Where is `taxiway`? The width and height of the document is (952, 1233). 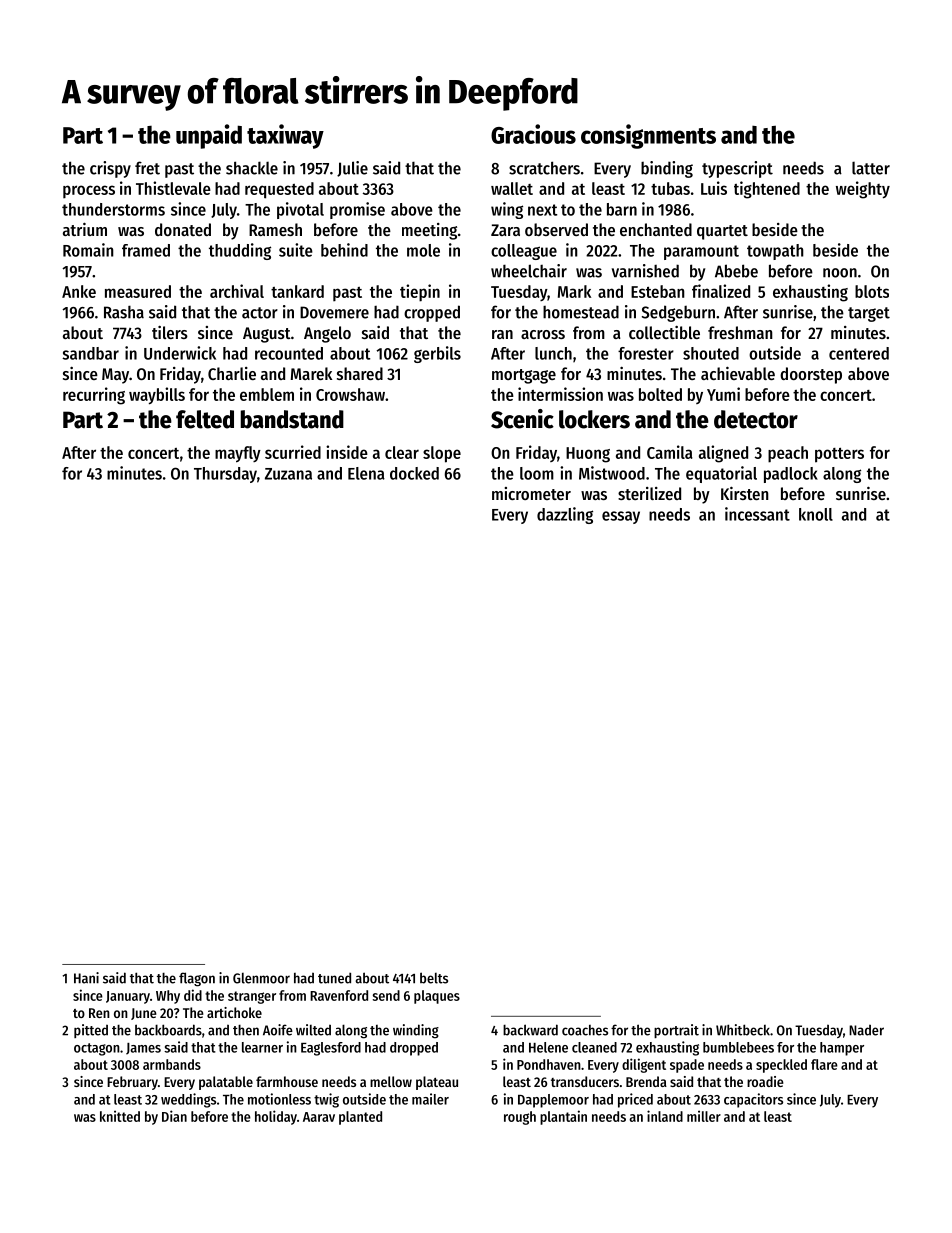
taxiway is located at coordinates (285, 136).
